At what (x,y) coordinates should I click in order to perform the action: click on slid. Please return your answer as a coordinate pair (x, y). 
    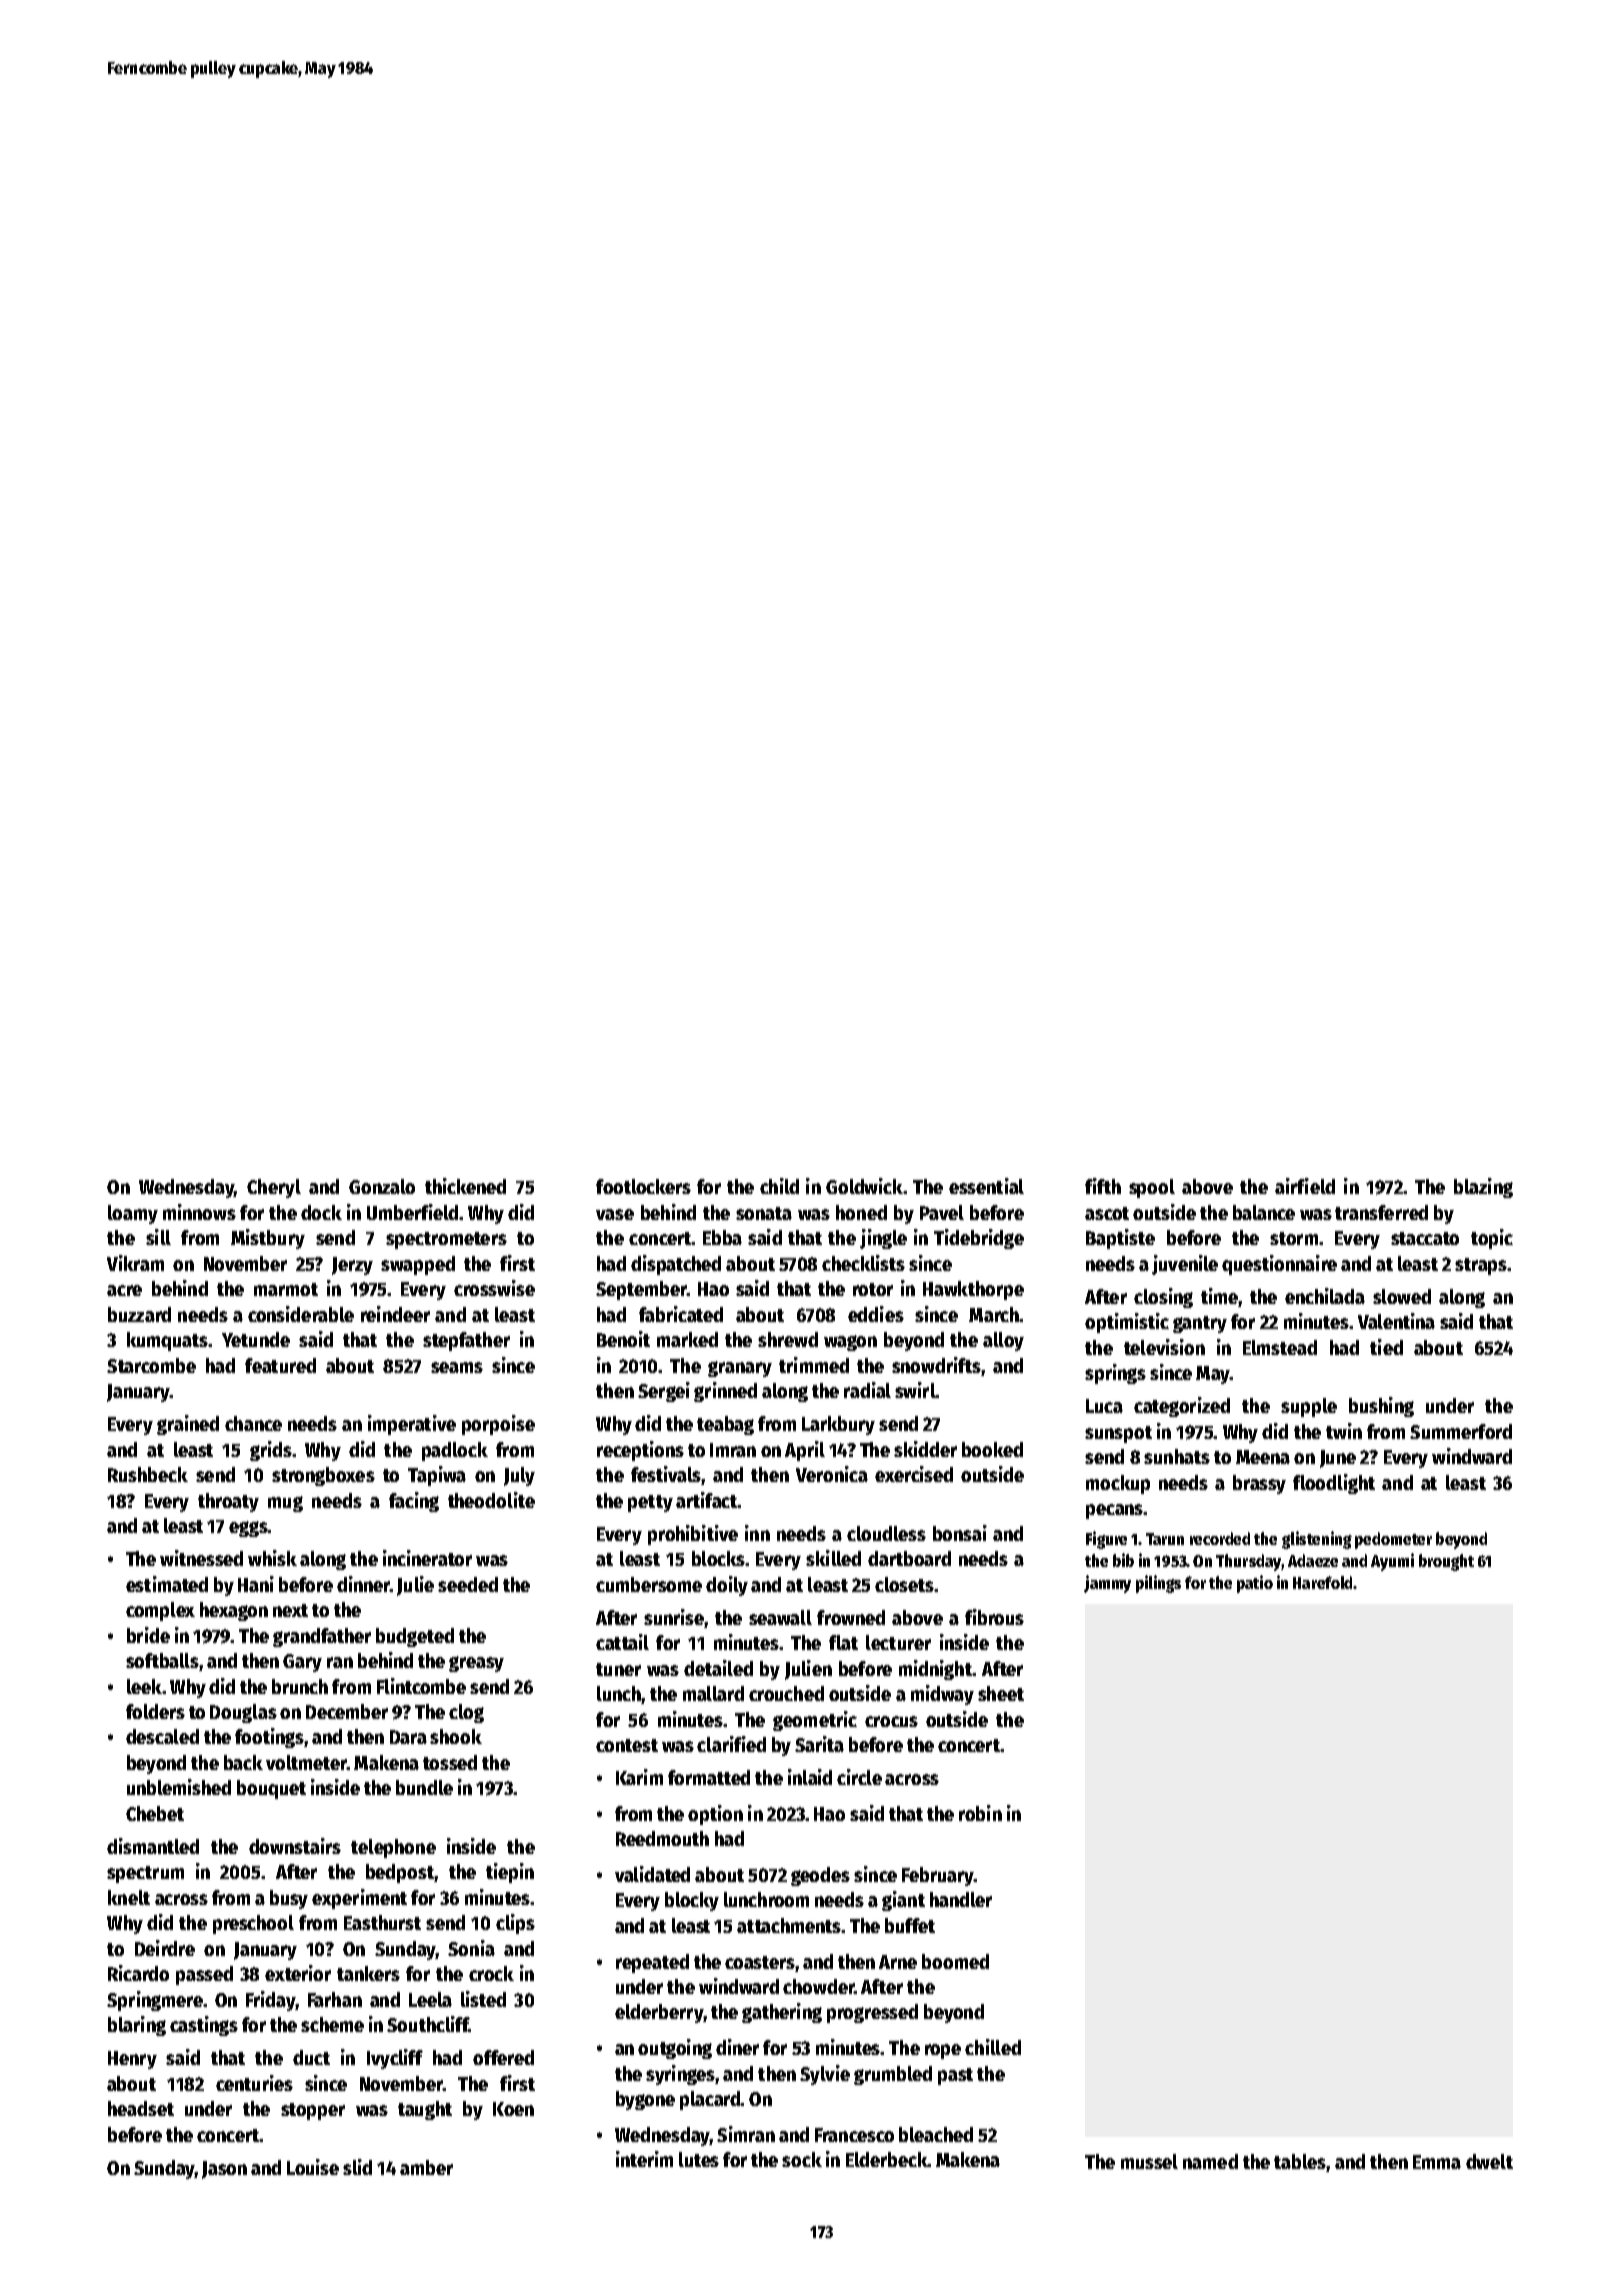
    Looking at the image, I should click on (357, 2167).
